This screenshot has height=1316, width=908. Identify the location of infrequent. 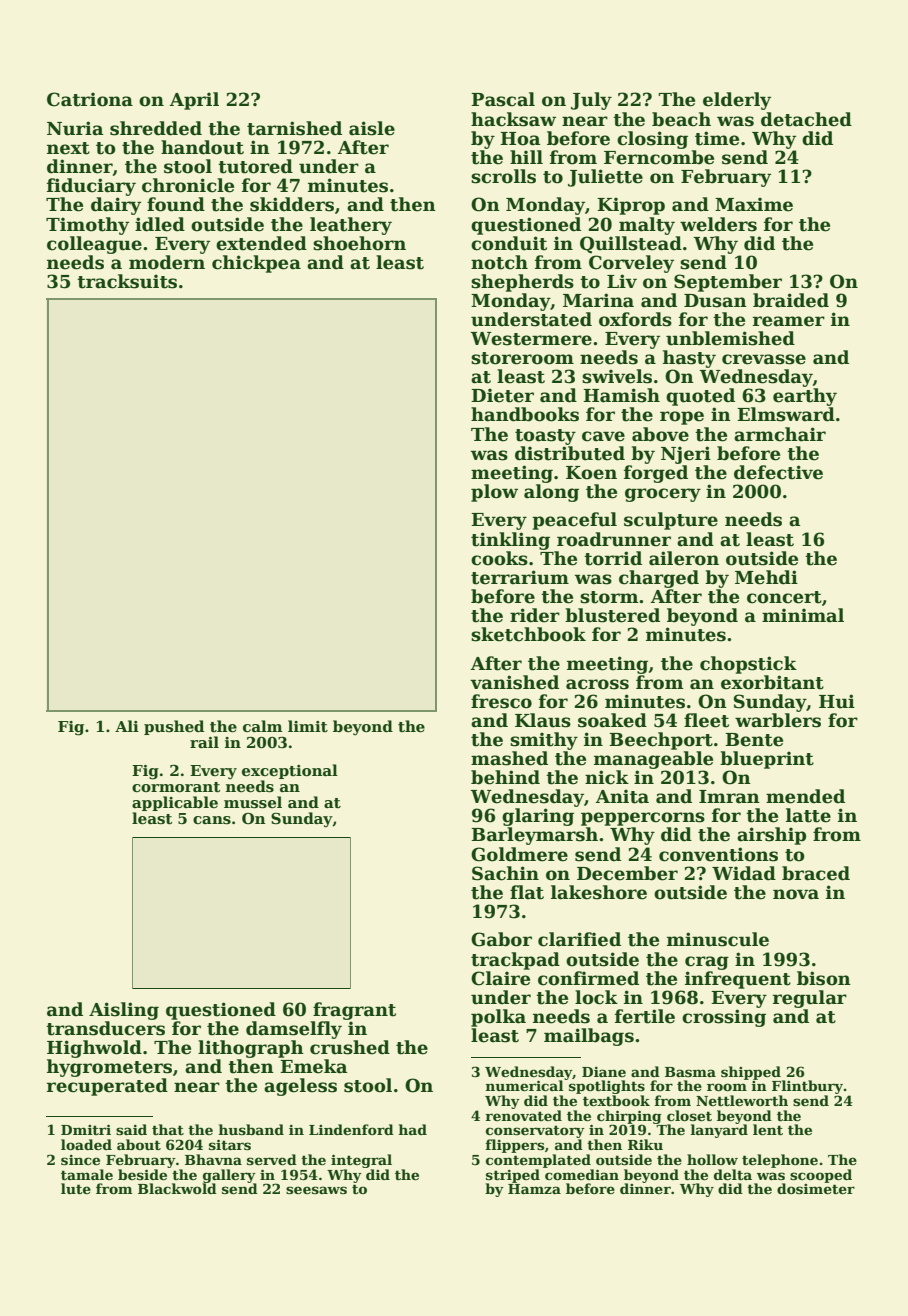
(738, 980).
